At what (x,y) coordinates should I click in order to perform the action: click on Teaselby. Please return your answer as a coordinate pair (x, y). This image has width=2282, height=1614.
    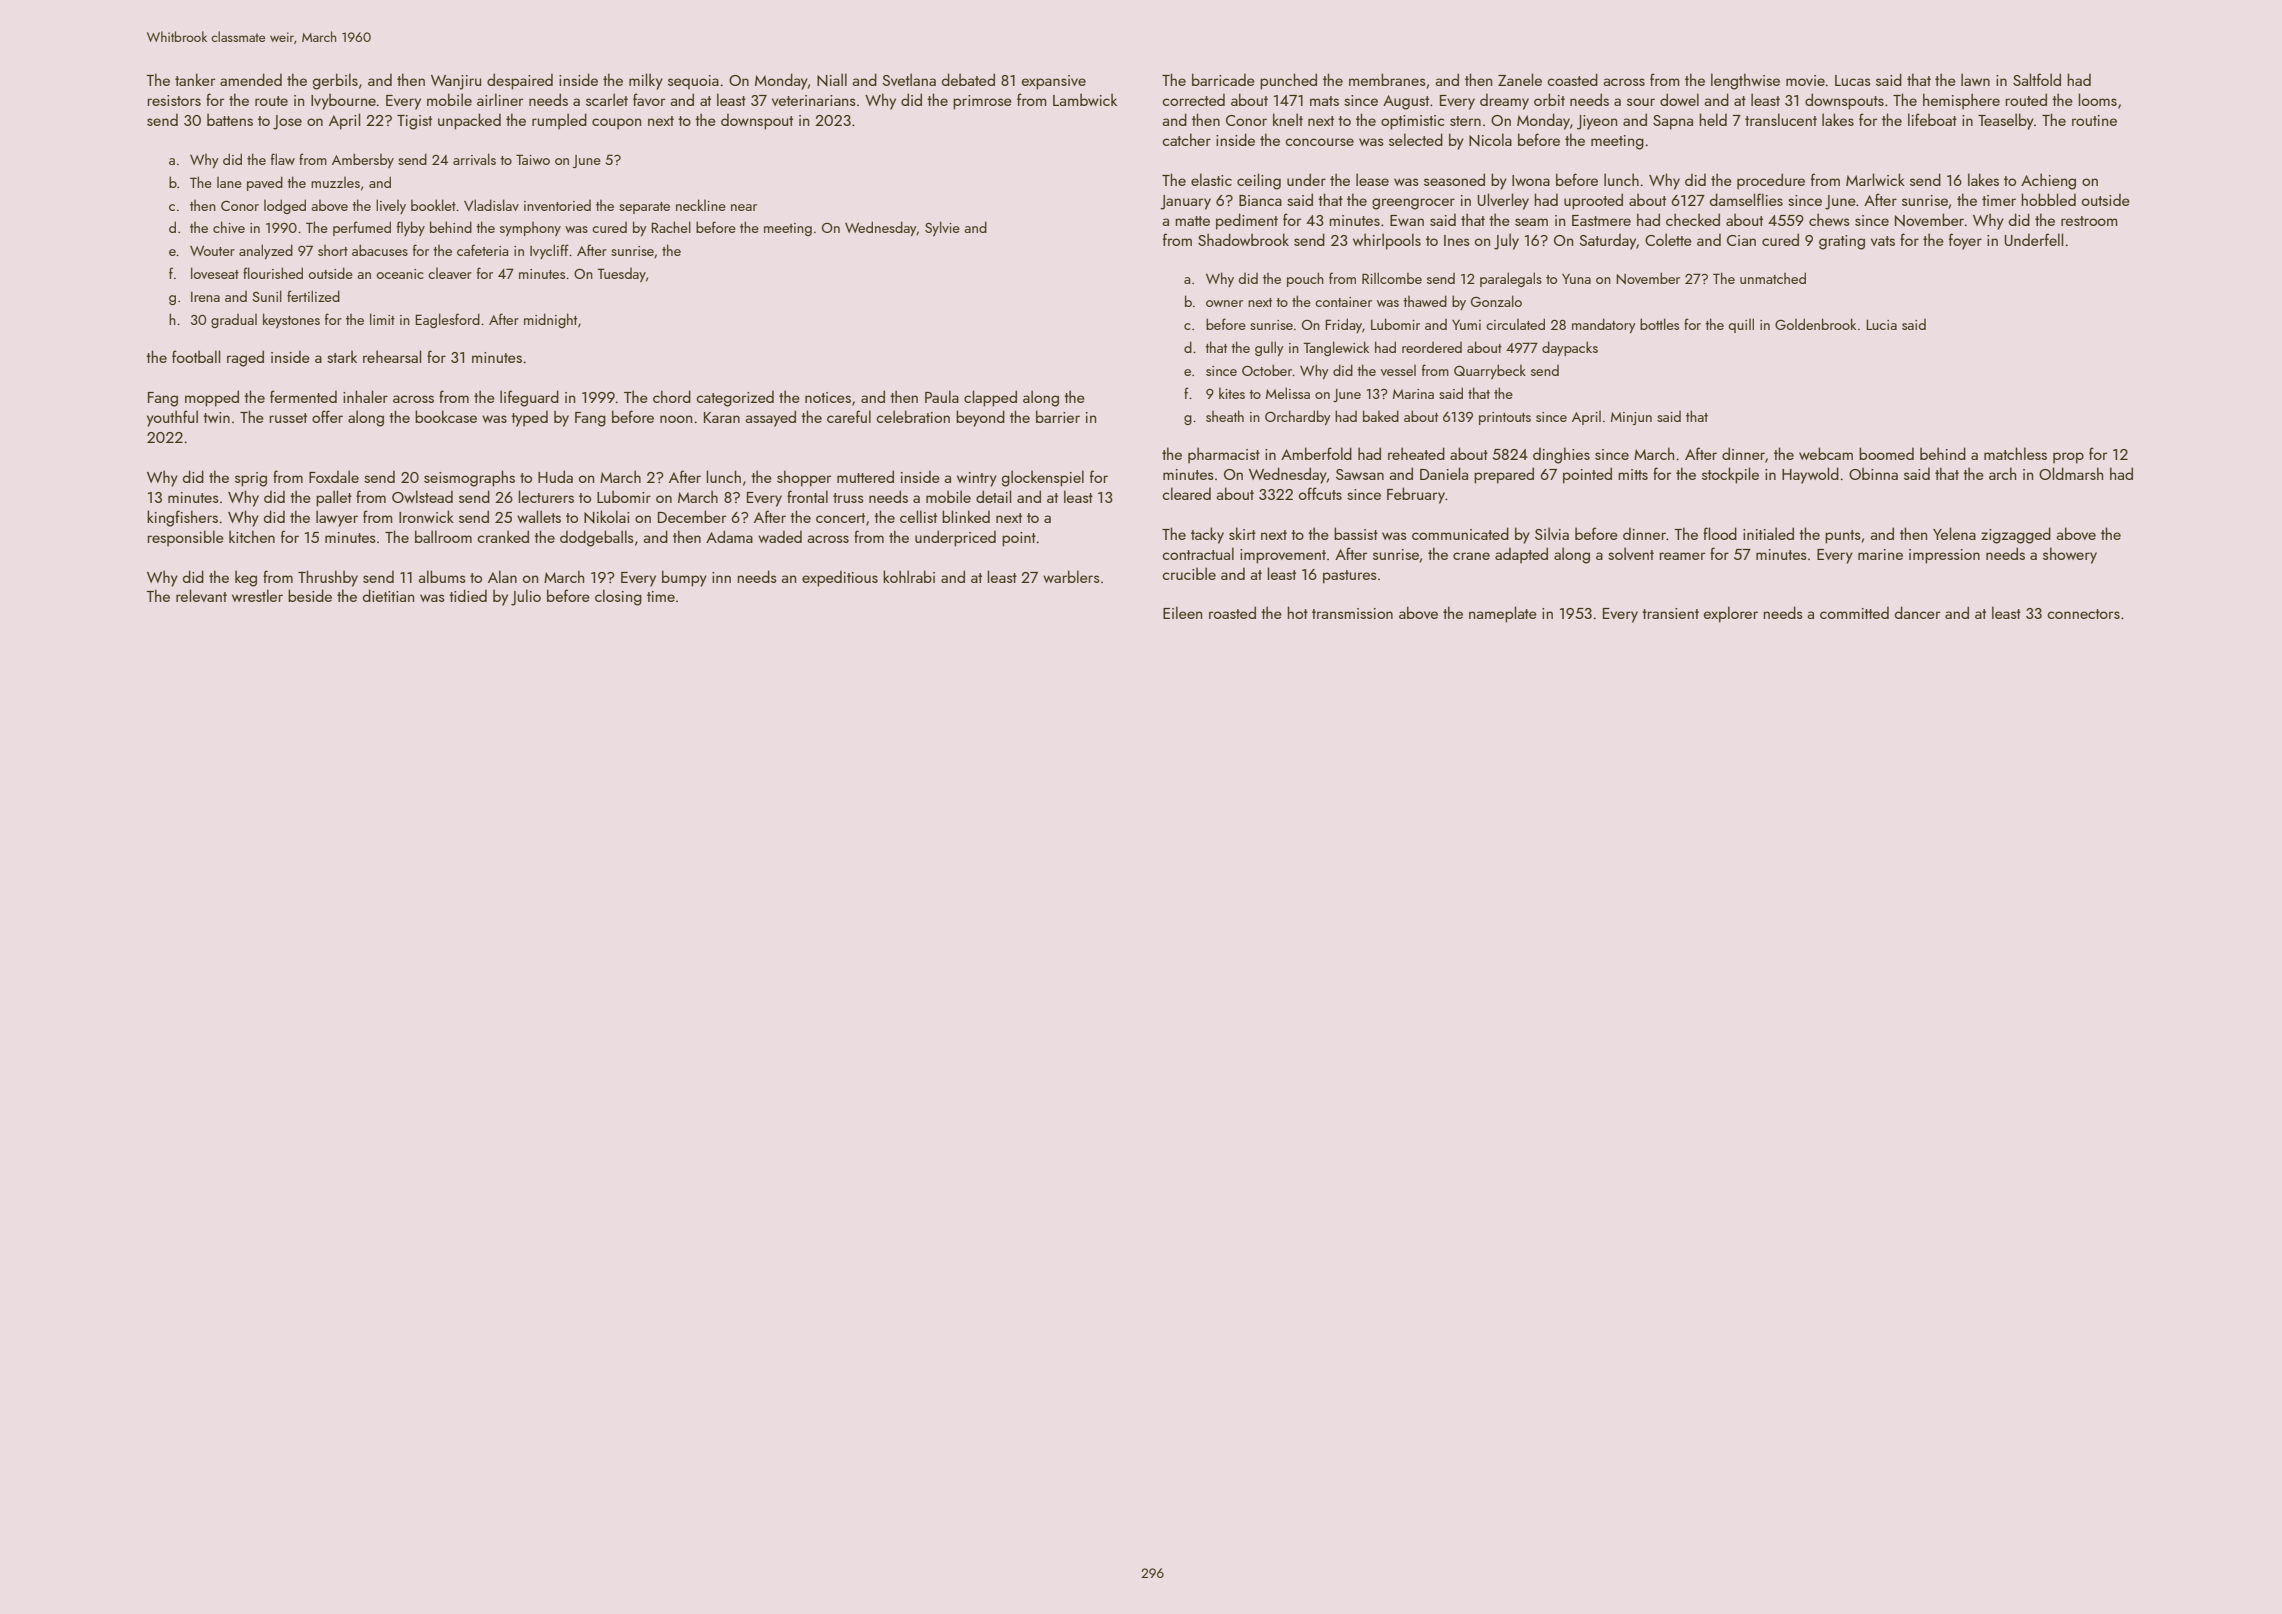
    Looking at the image, I should click on (2006, 121).
